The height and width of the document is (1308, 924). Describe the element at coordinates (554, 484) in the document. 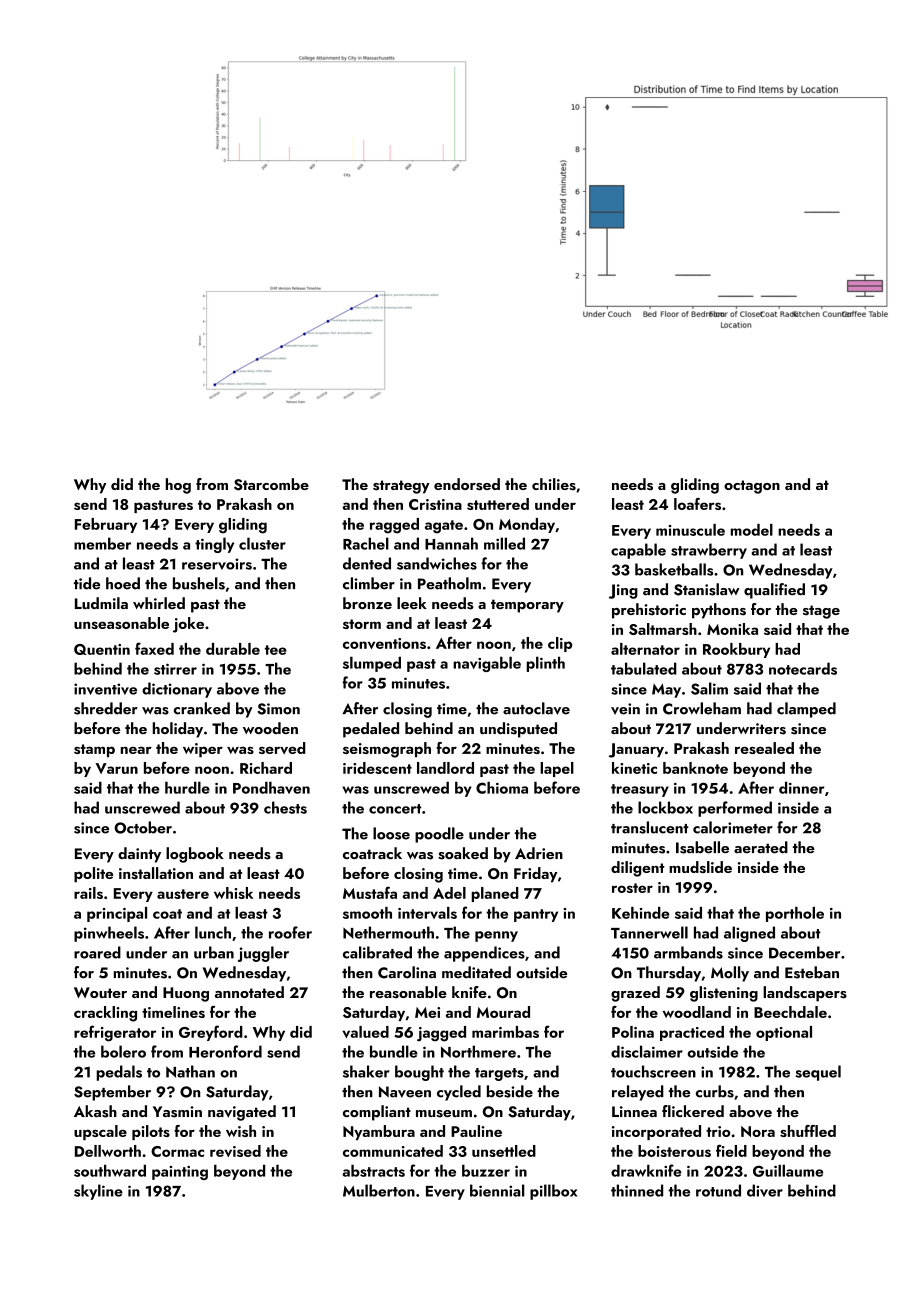

I see `chilies` at that location.
